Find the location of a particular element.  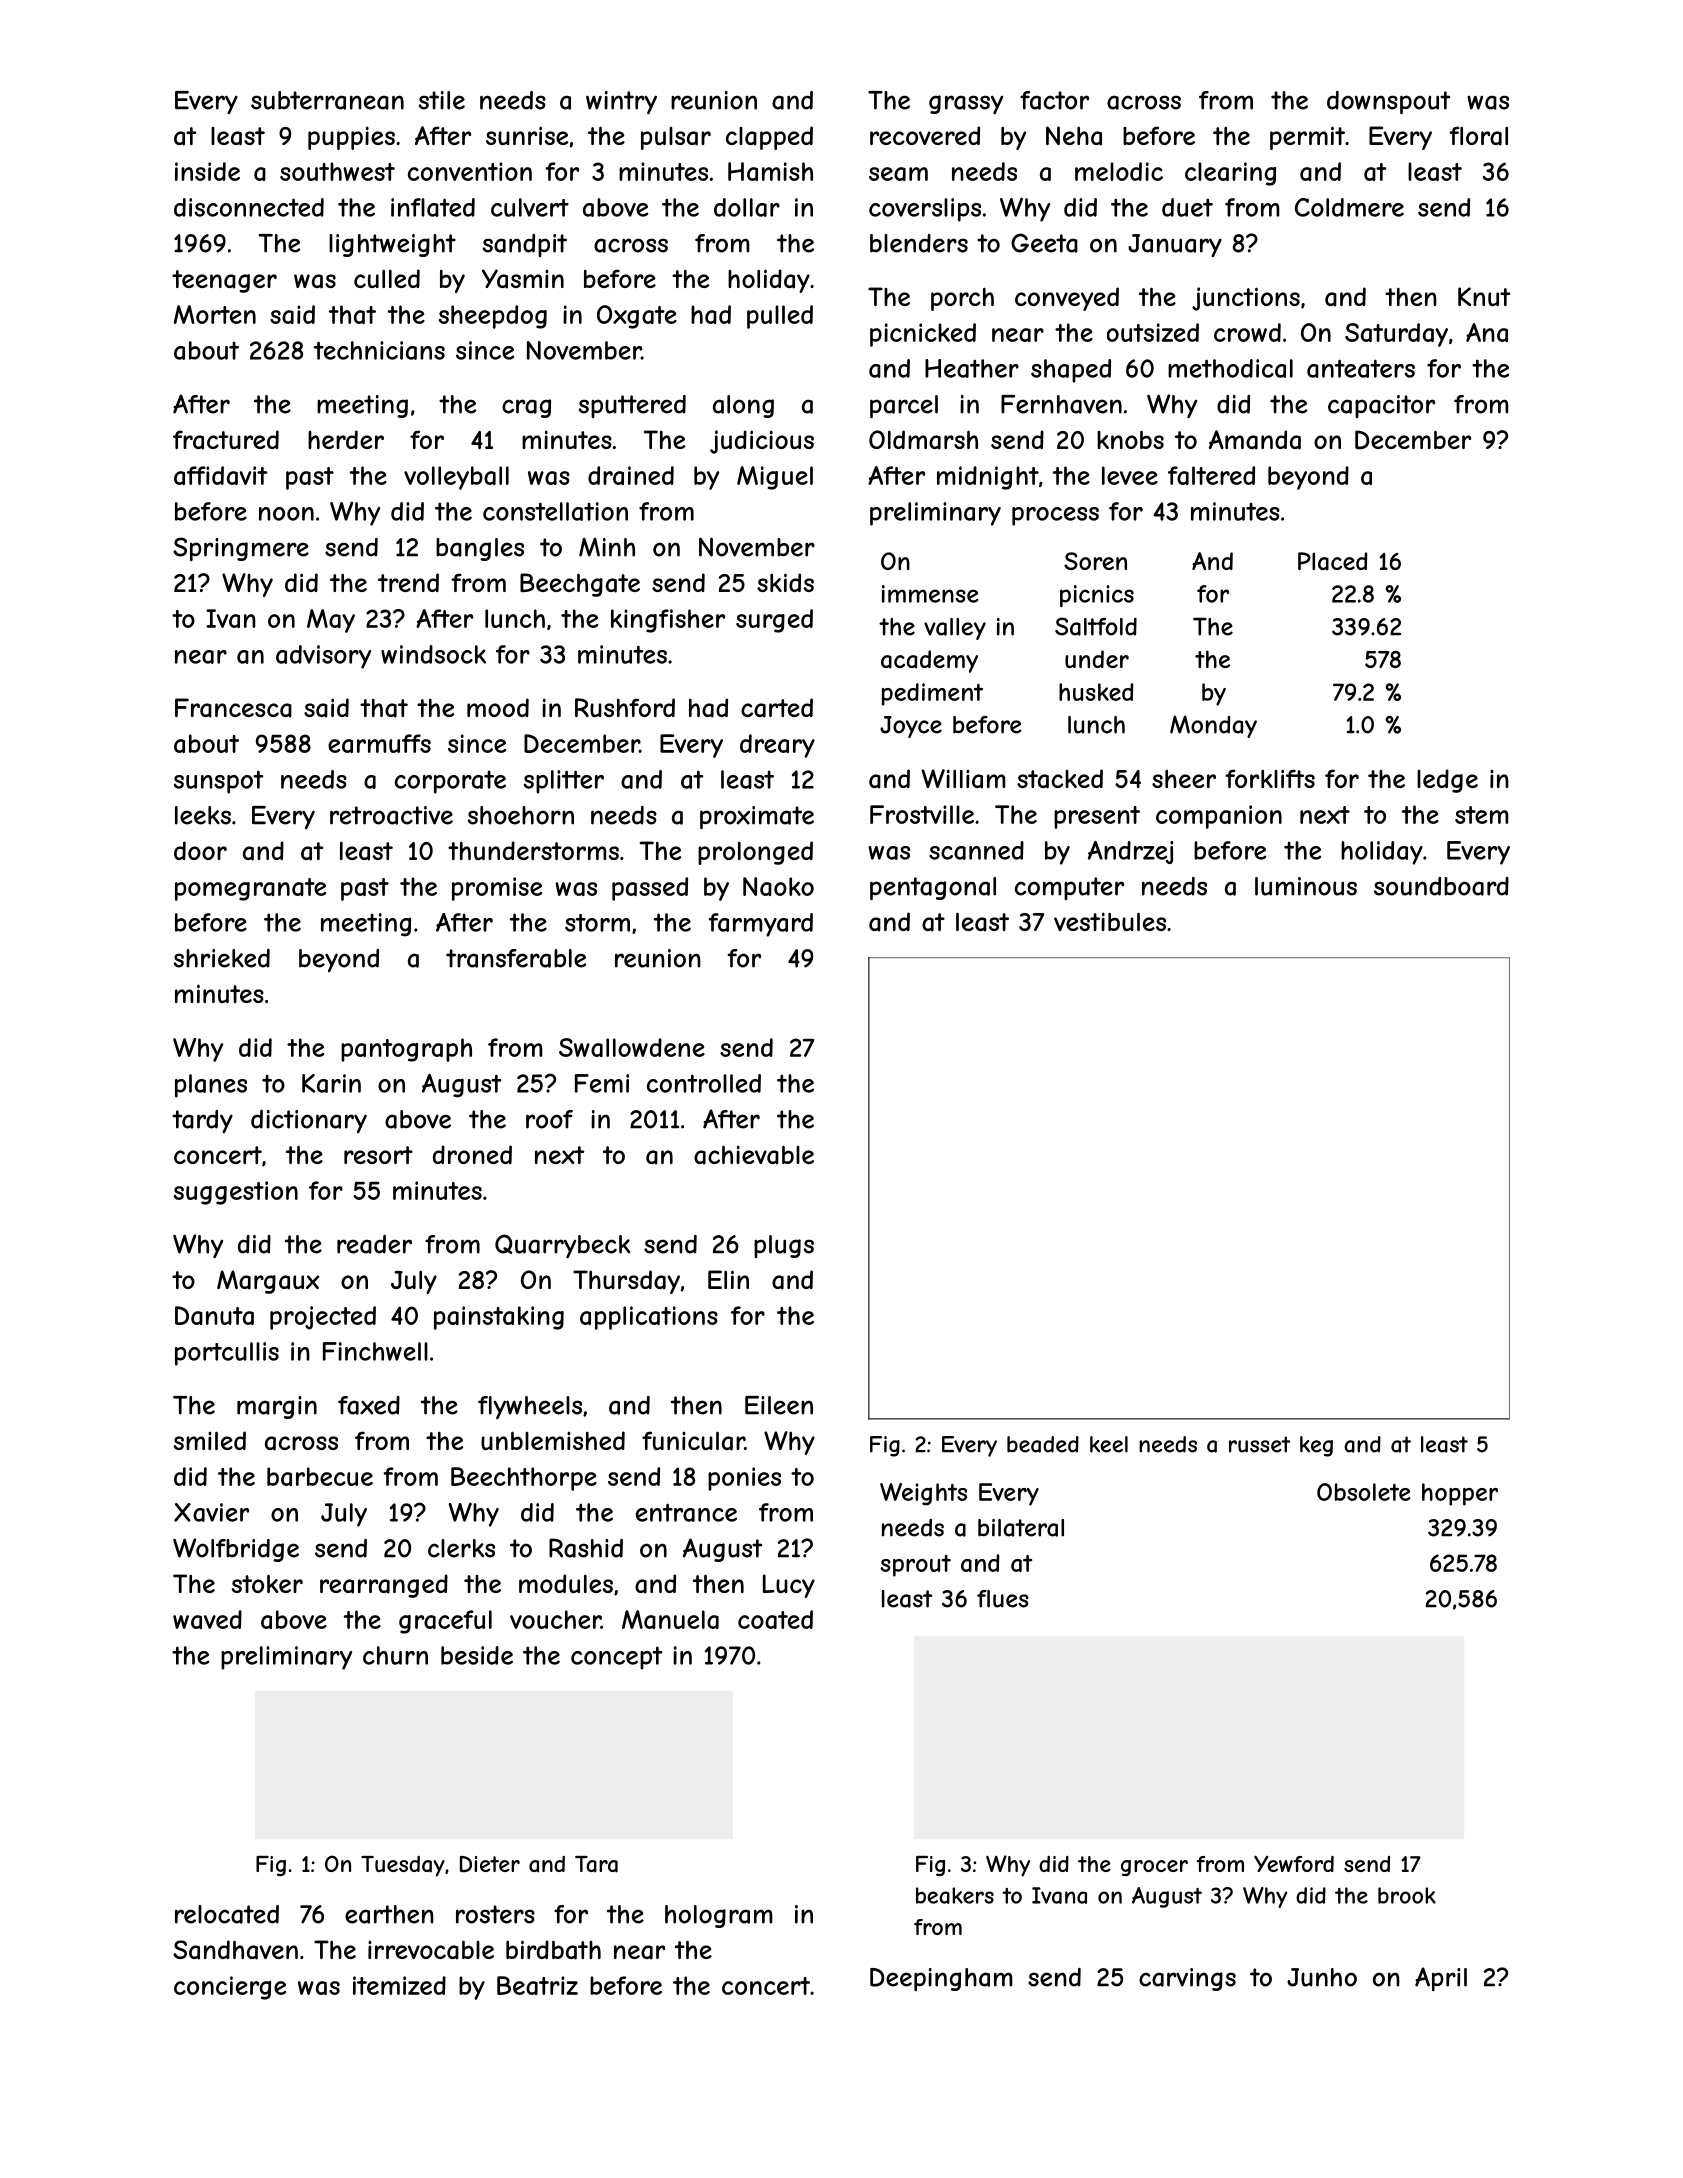

itemized is located at coordinates (399, 1985).
